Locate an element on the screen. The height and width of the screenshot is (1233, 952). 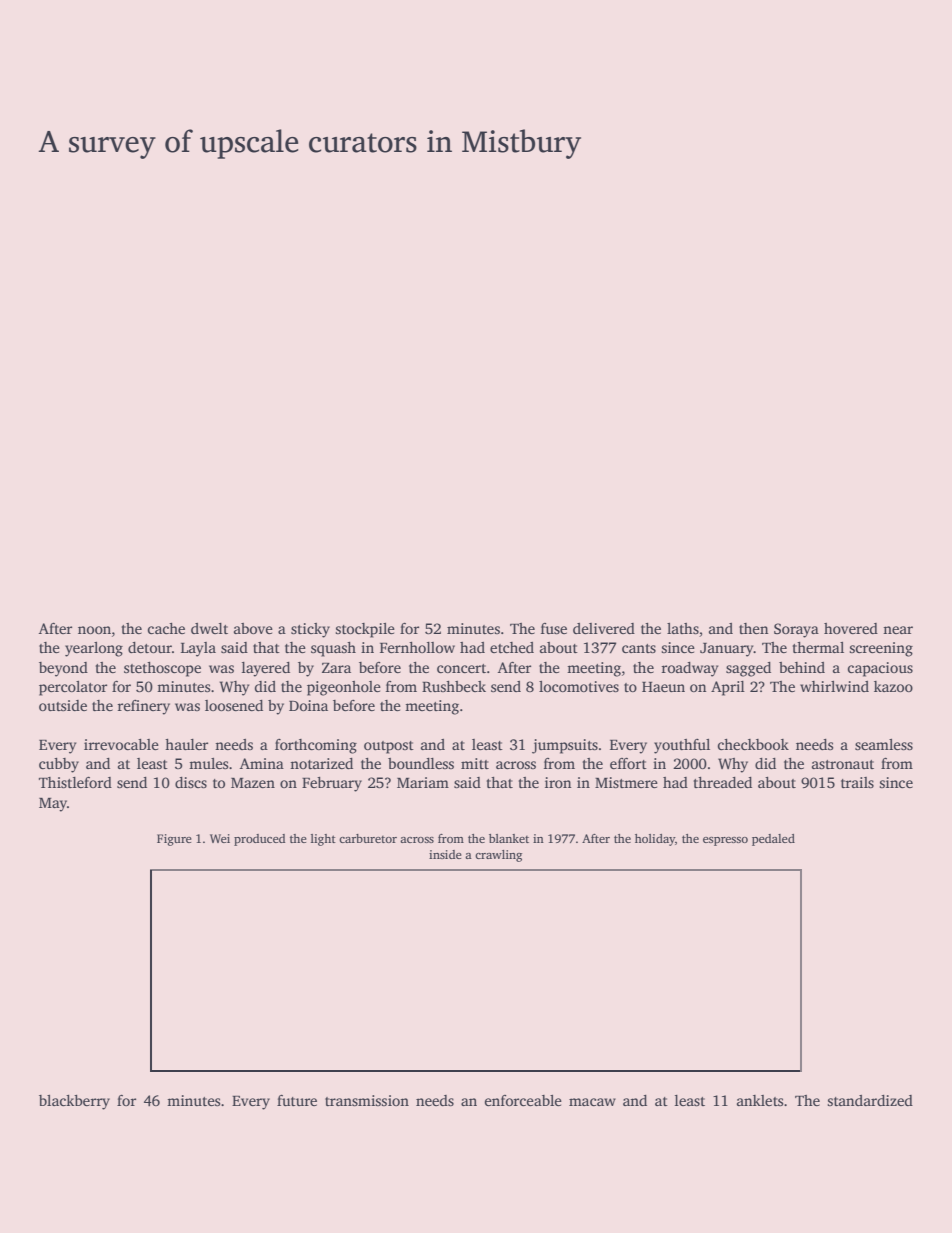
enforceable is located at coordinates (523, 1100).
